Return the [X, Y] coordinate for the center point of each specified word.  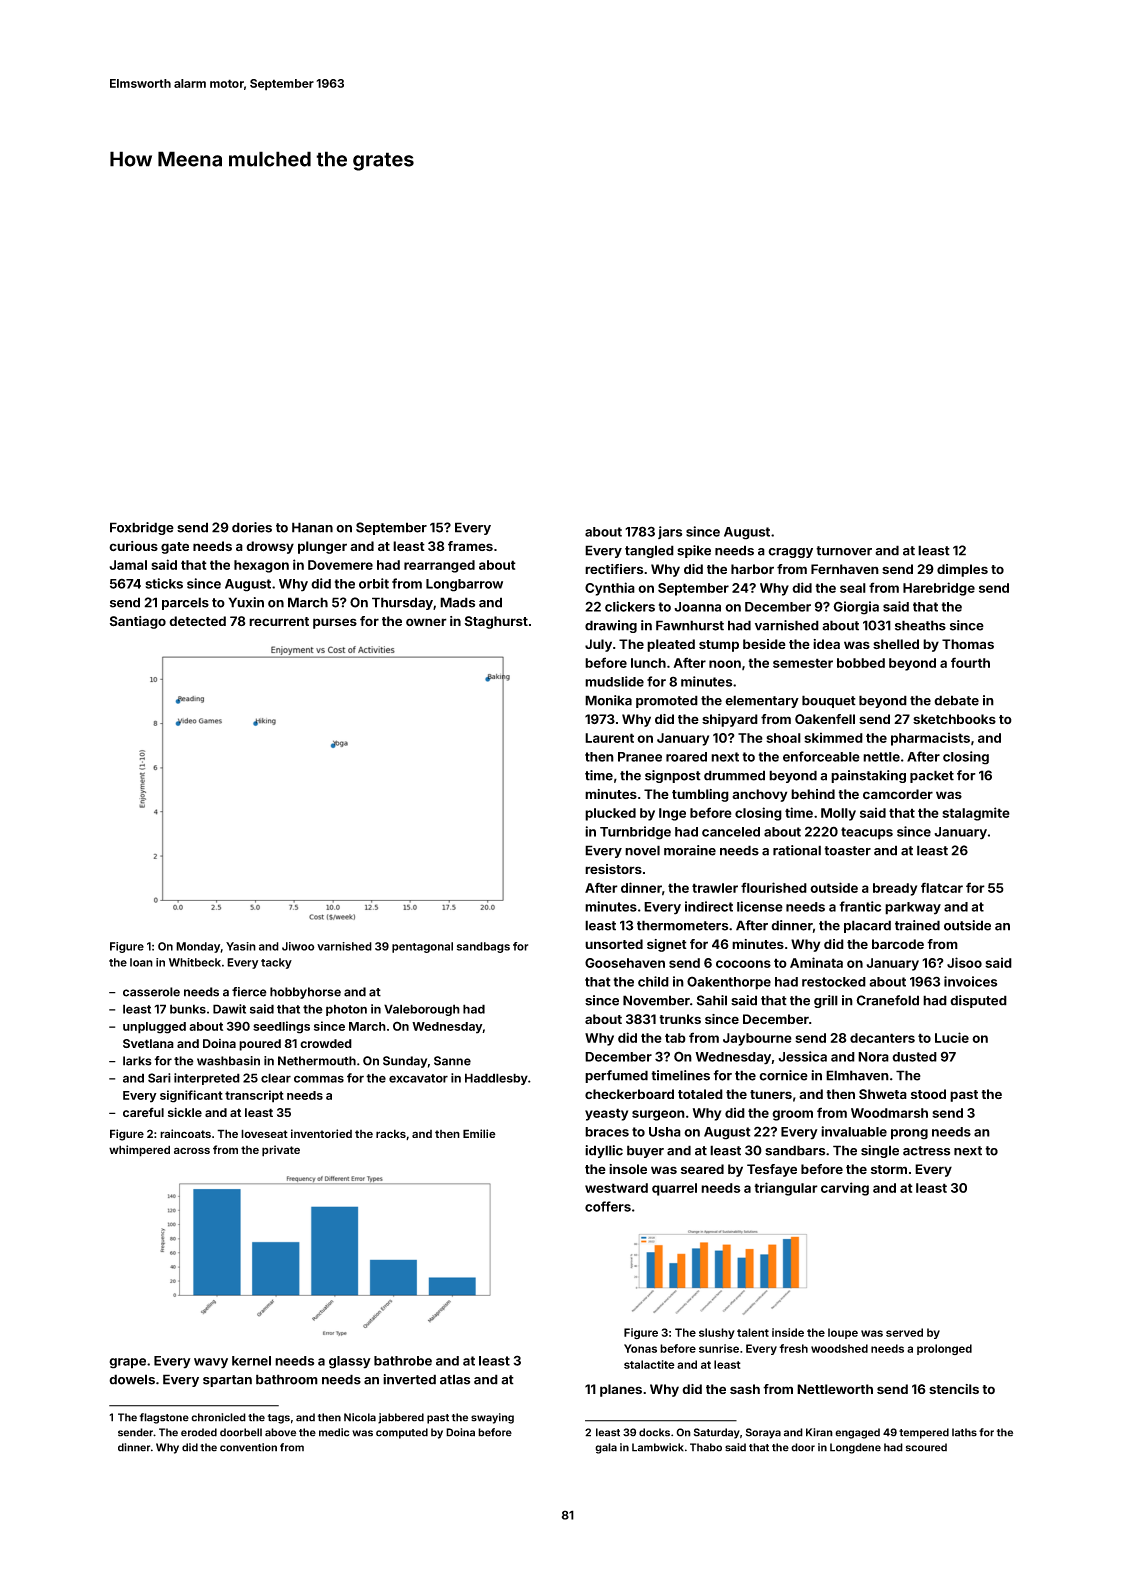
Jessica [802, 1056]
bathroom [287, 1379]
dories [252, 527]
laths [964, 1432]
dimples [962, 570]
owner [426, 622]
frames [470, 546]
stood [928, 1094]
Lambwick [658, 1447]
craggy [790, 553]
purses [335, 623]
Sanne [452, 1061]
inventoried [321, 1133]
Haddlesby [496, 1079]
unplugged [154, 1028]
